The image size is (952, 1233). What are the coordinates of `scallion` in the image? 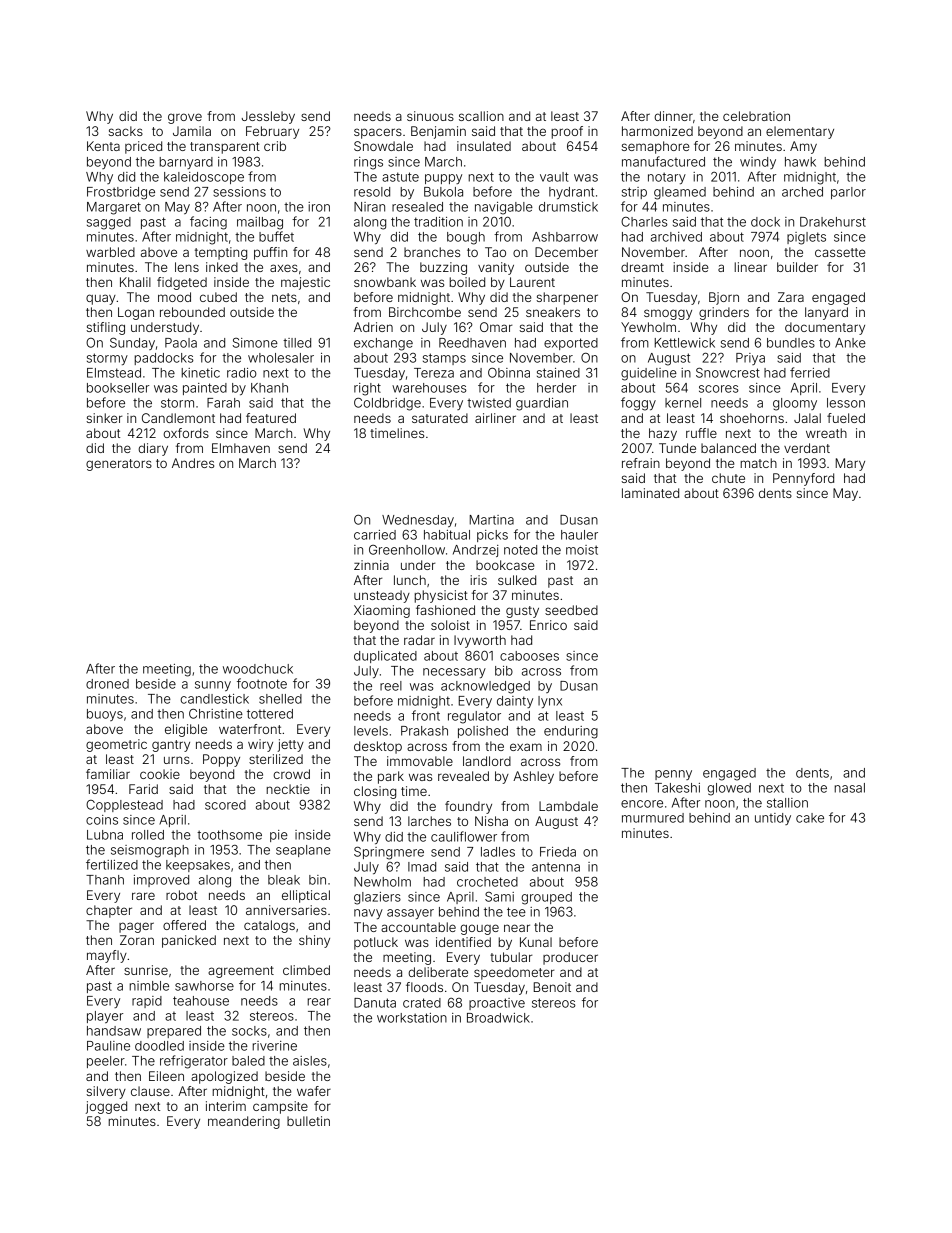 It's located at (481, 116).
